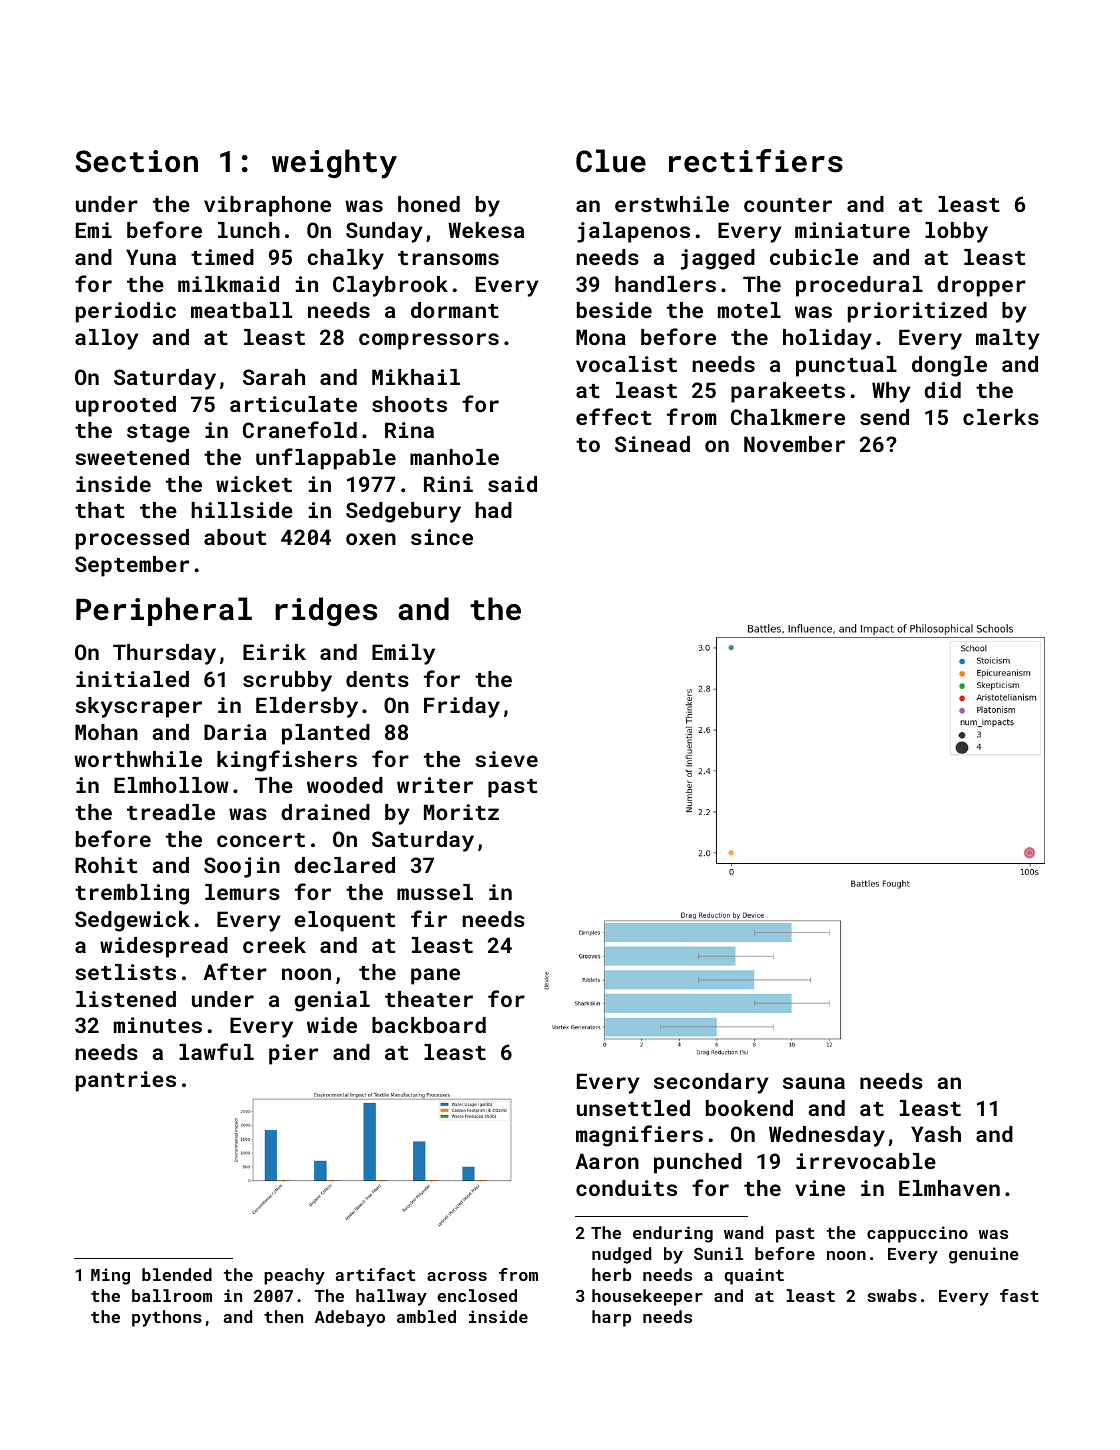 Image resolution: width=1120 pixels, height=1450 pixels. Describe the element at coordinates (506, 759) in the screenshot. I see `sieve` at that location.
